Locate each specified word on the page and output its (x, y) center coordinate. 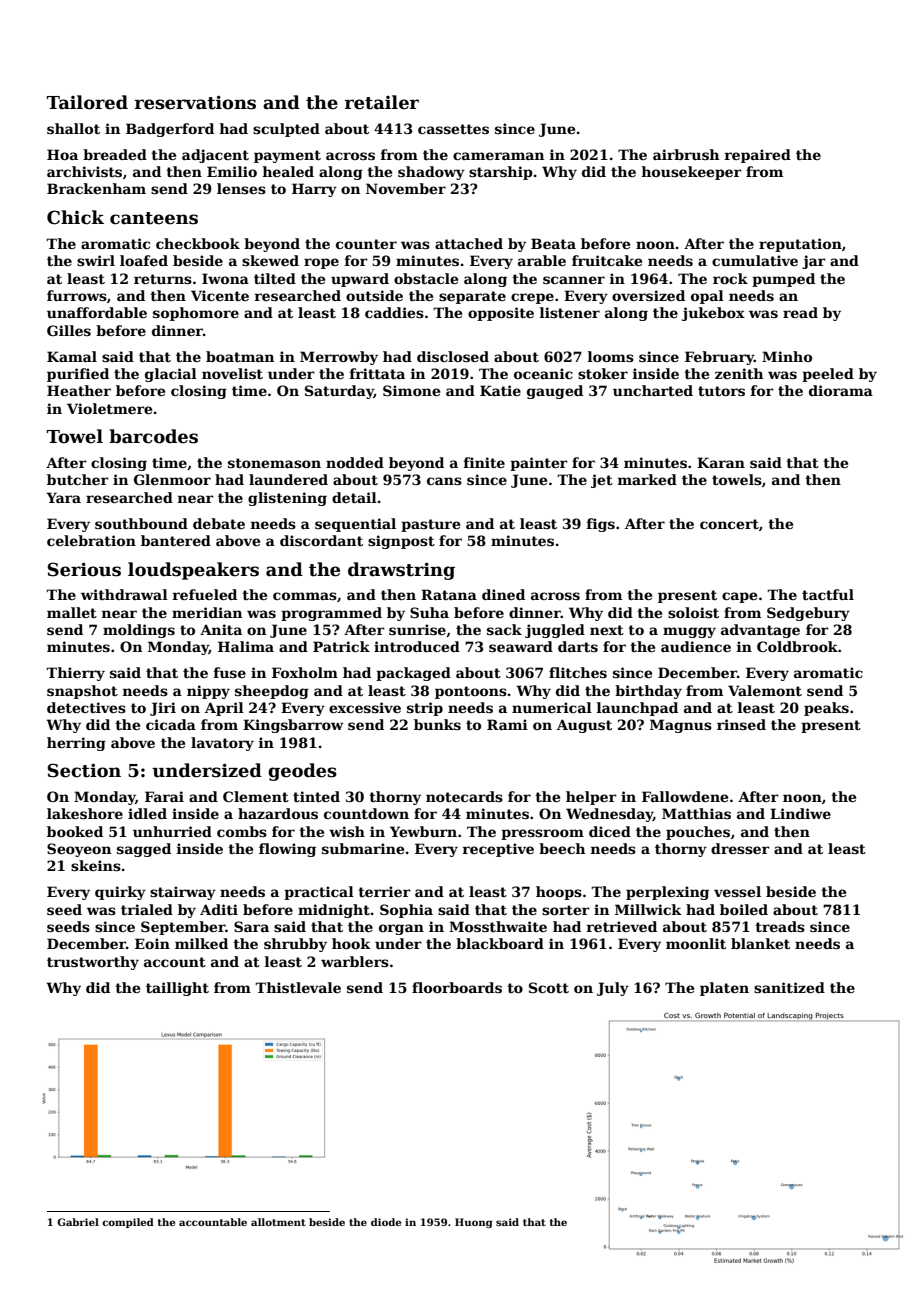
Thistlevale (298, 987)
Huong (474, 1223)
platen (724, 989)
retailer (382, 102)
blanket (760, 943)
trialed (147, 909)
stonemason (274, 463)
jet (602, 481)
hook (351, 943)
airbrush (686, 154)
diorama (841, 390)
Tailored (87, 102)
